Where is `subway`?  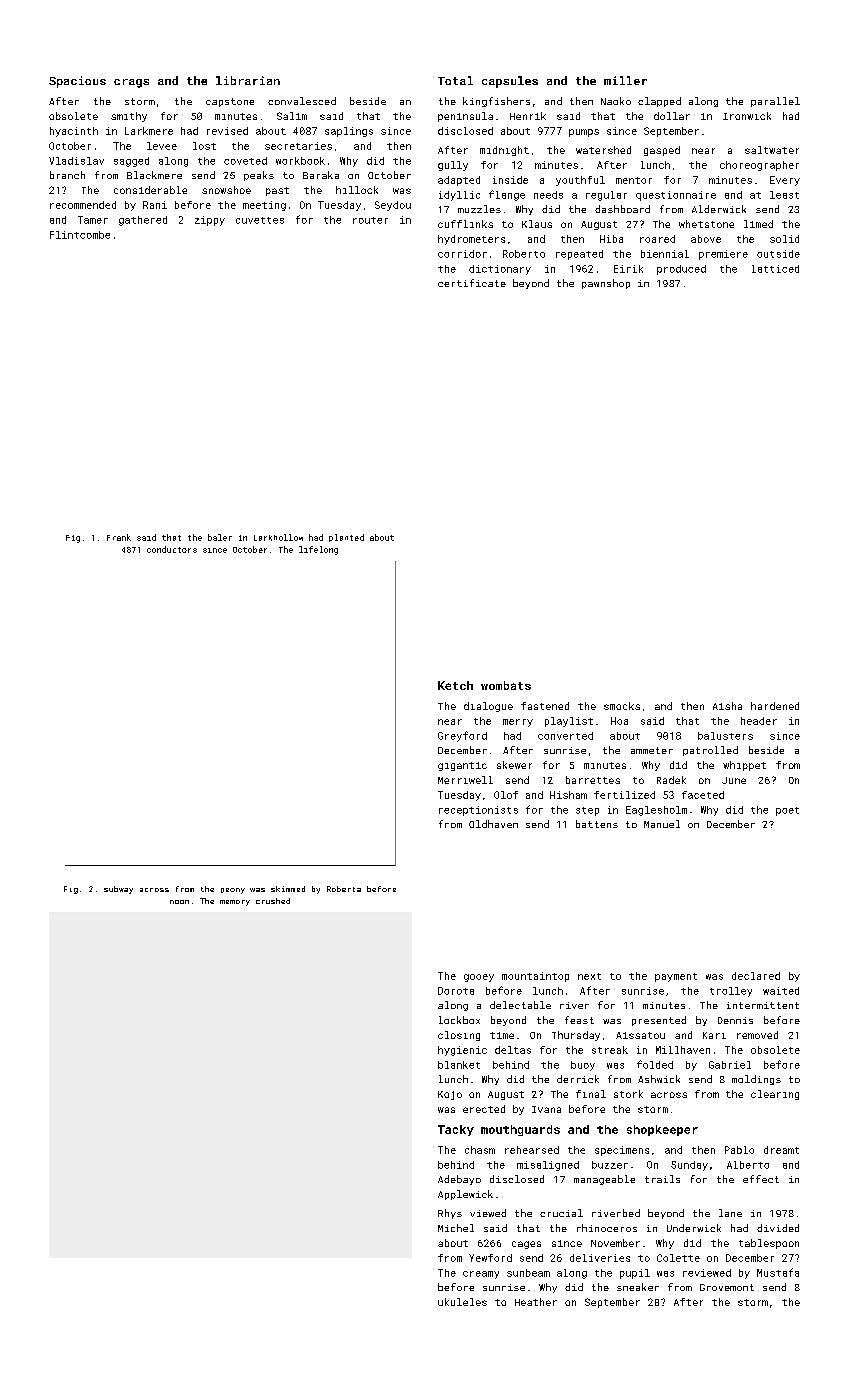
subway is located at coordinates (118, 890).
